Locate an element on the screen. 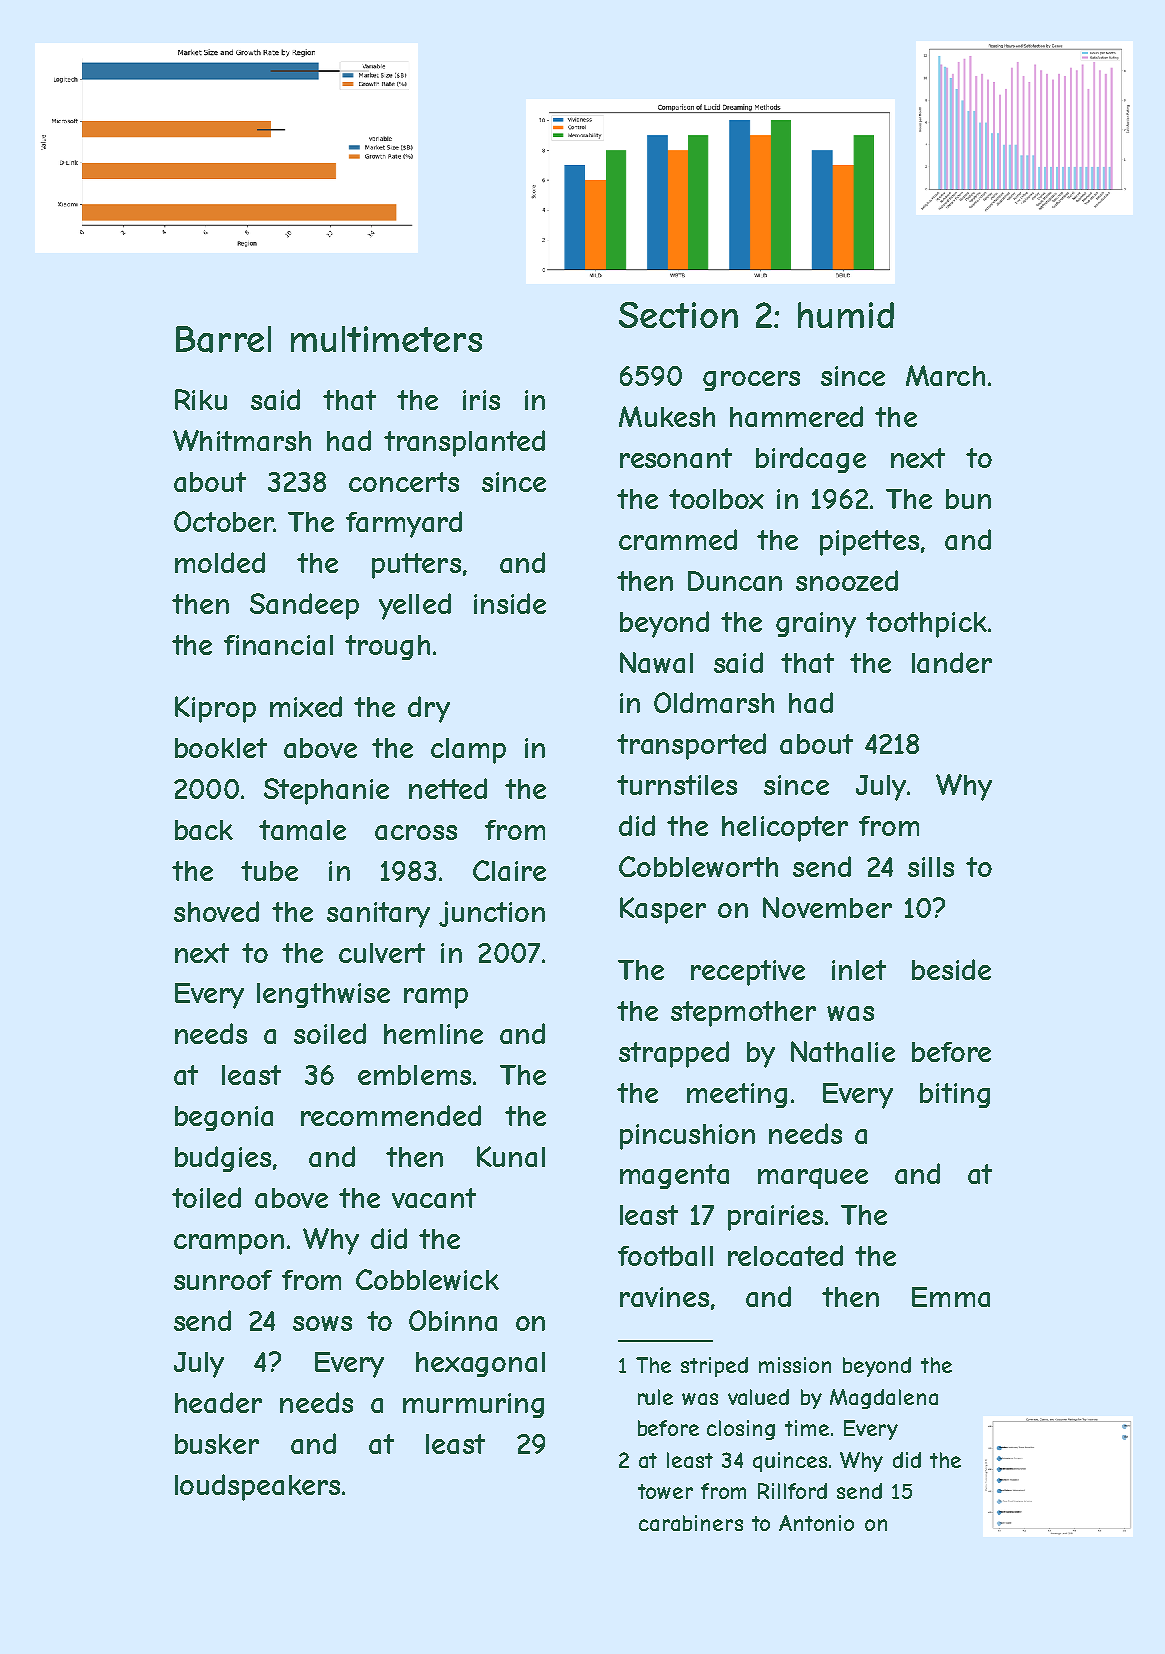  sills is located at coordinates (931, 867).
